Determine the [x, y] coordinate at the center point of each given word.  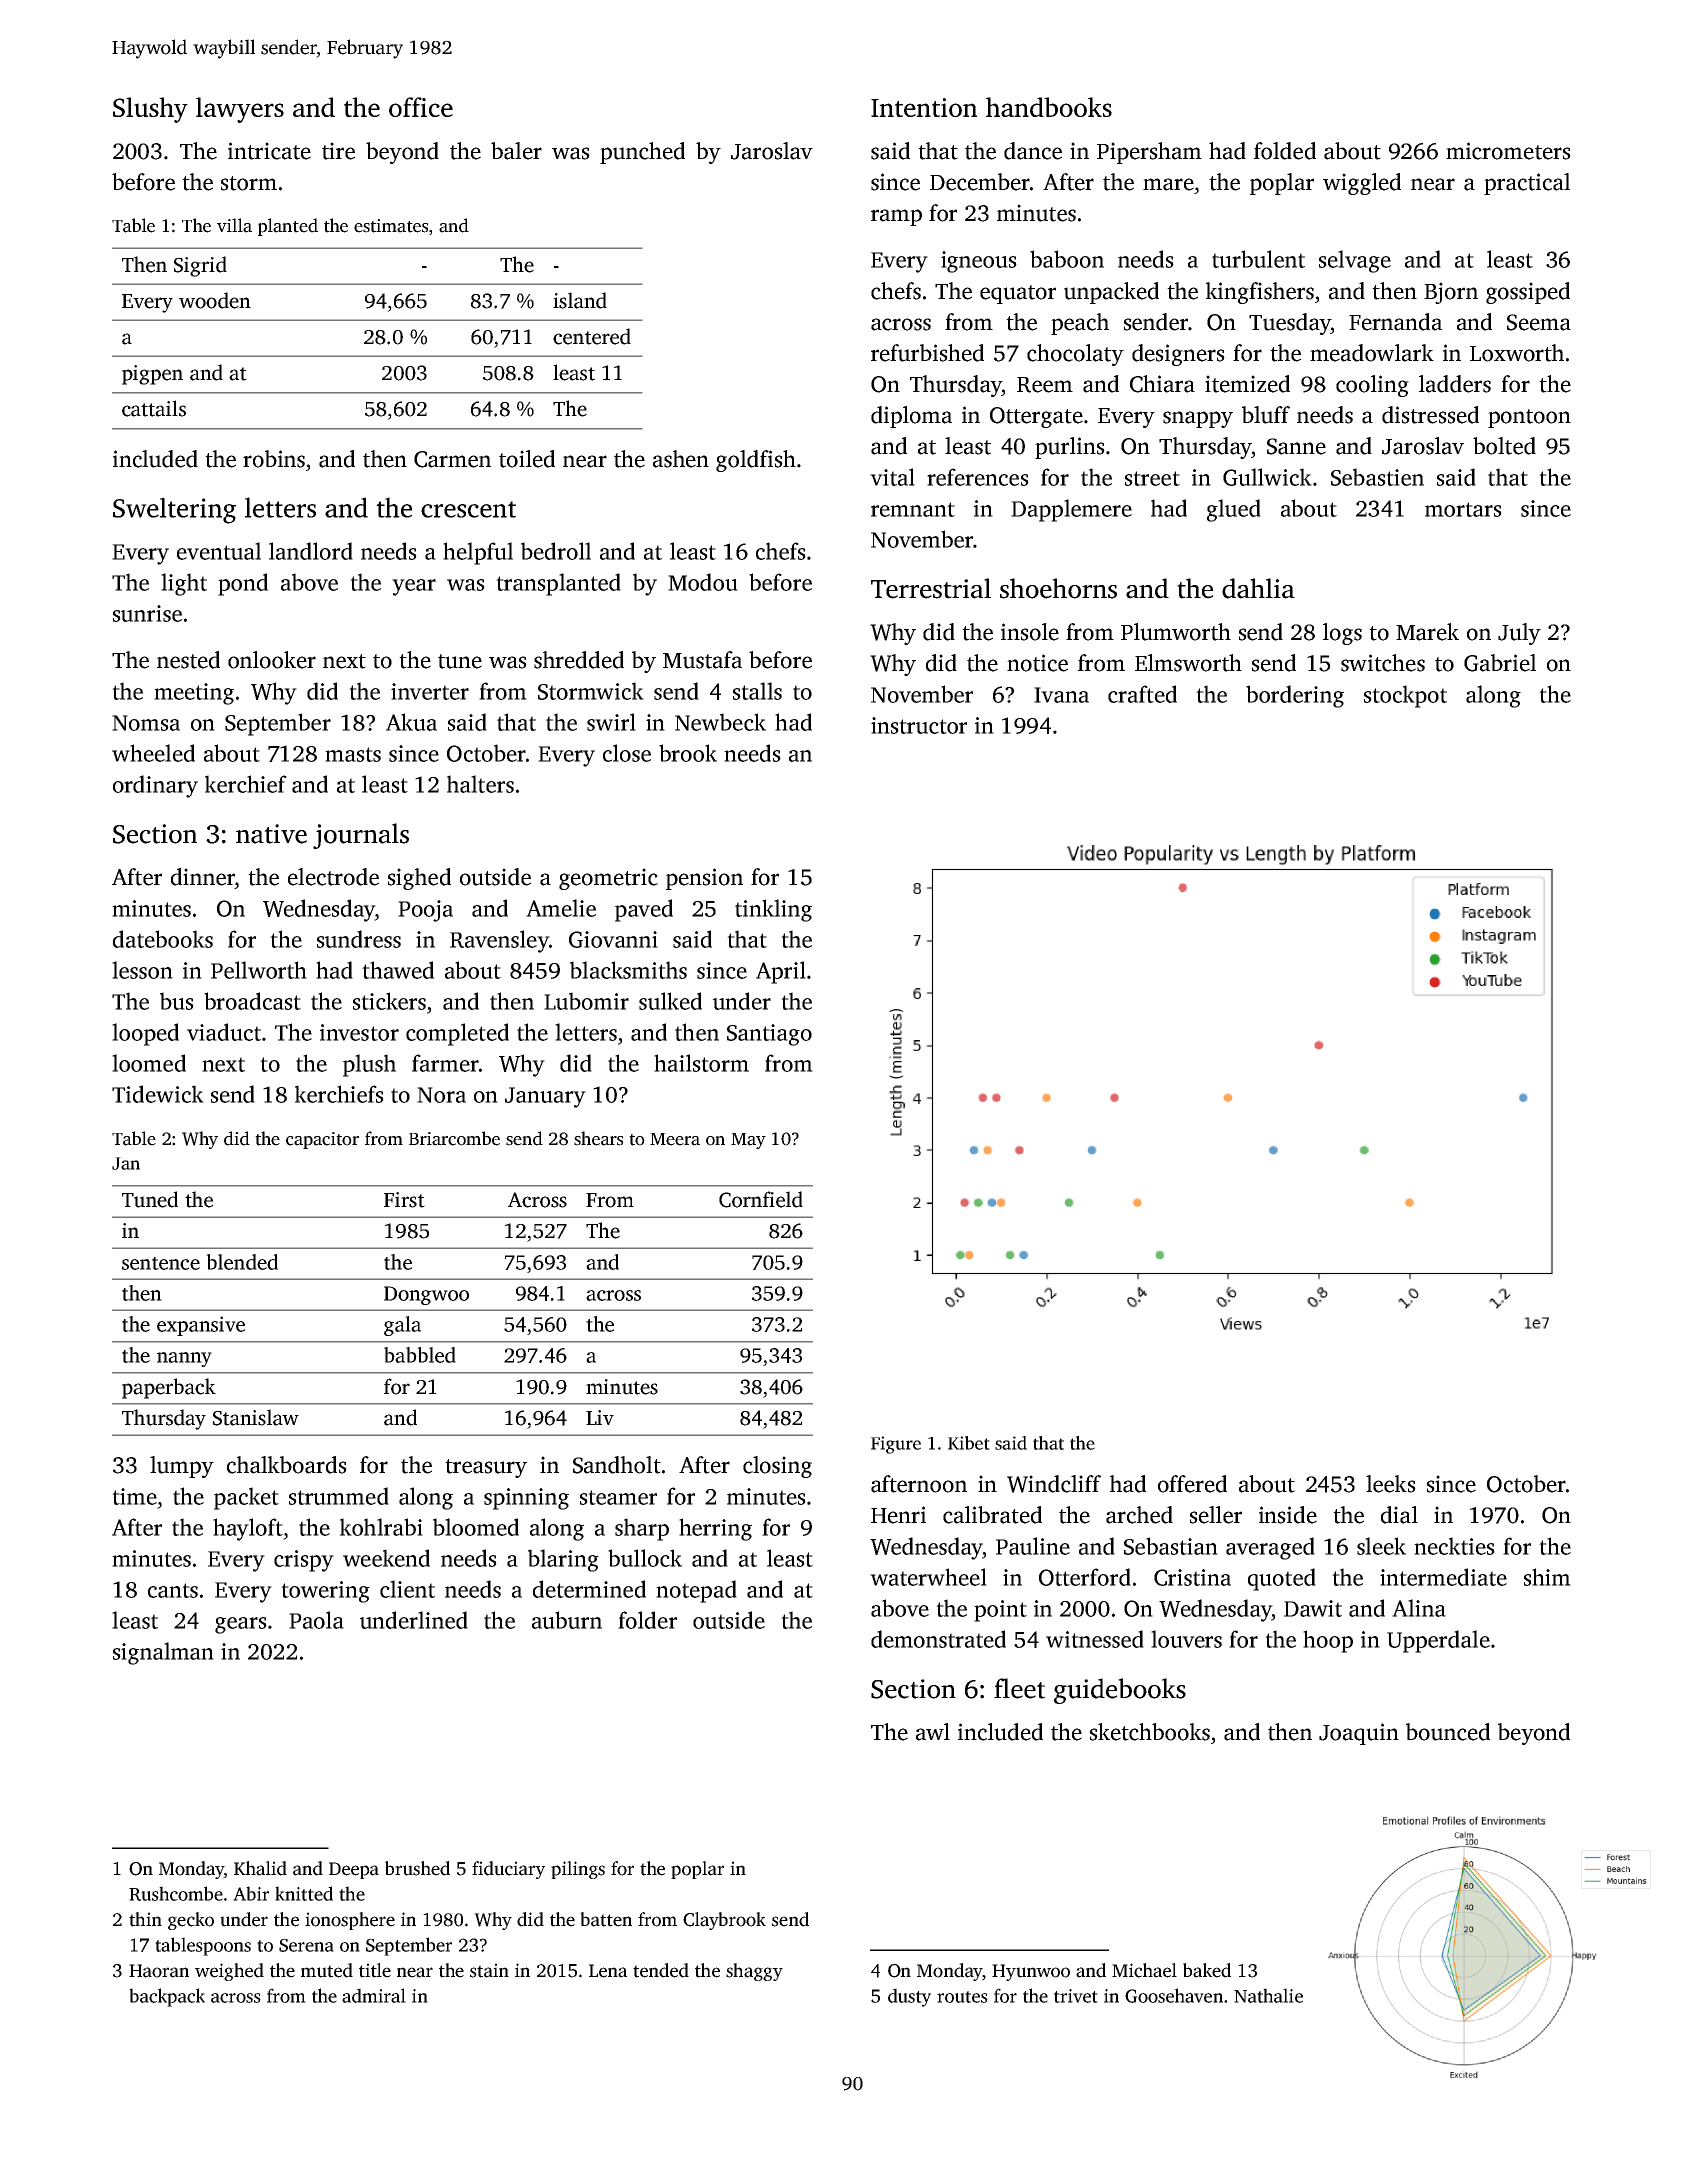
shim [1547, 1577]
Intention [924, 107]
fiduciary [508, 1870]
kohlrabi [381, 1527]
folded [1285, 151]
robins [274, 459]
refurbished [927, 353]
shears [598, 1138]
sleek [1381, 1546]
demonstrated [938, 1639]
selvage [1355, 261]
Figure [896, 1445]
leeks [1391, 1484]
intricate [269, 151]
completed [457, 1034]
